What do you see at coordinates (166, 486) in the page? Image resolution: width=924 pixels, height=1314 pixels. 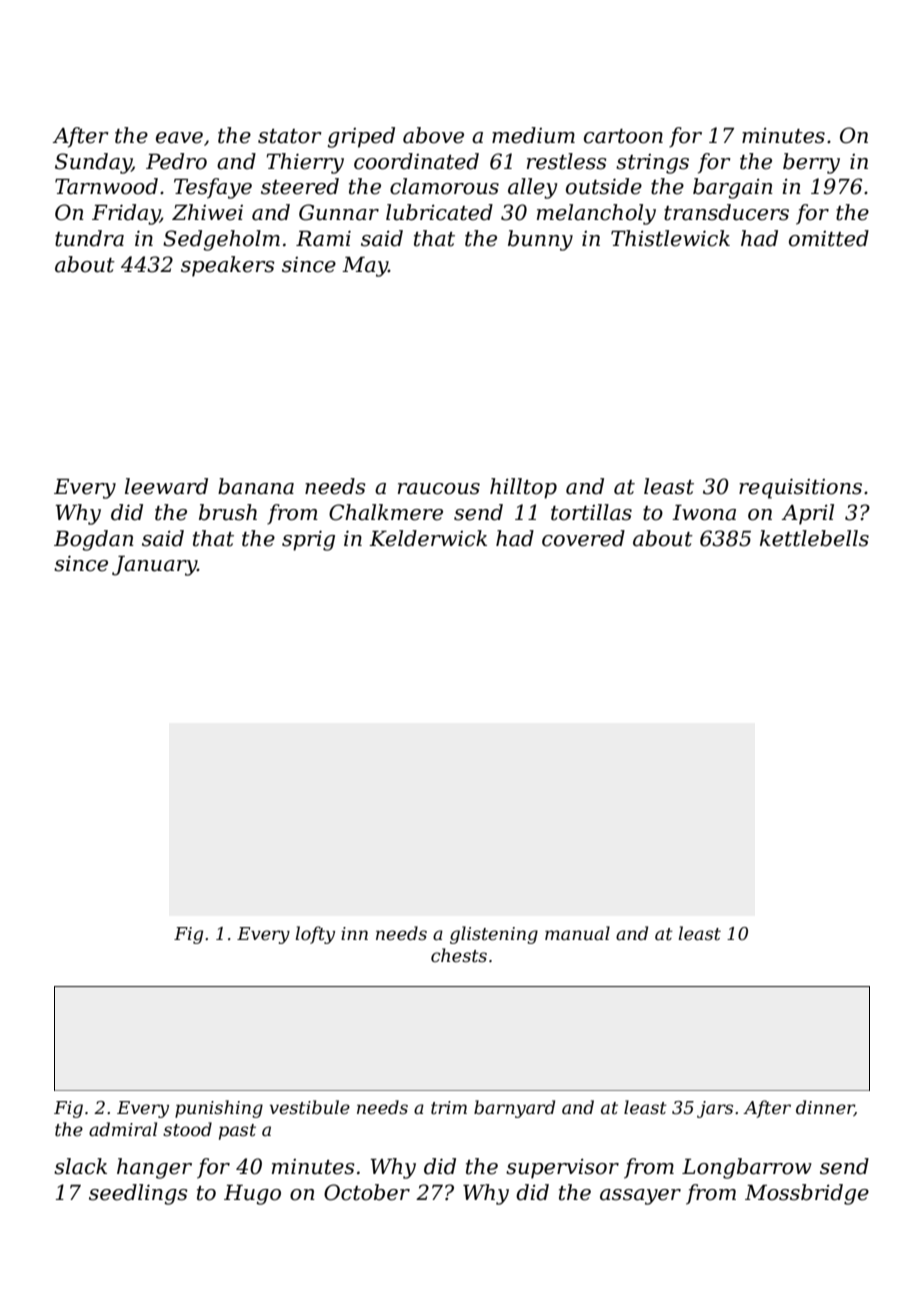 I see `leeward` at bounding box center [166, 486].
